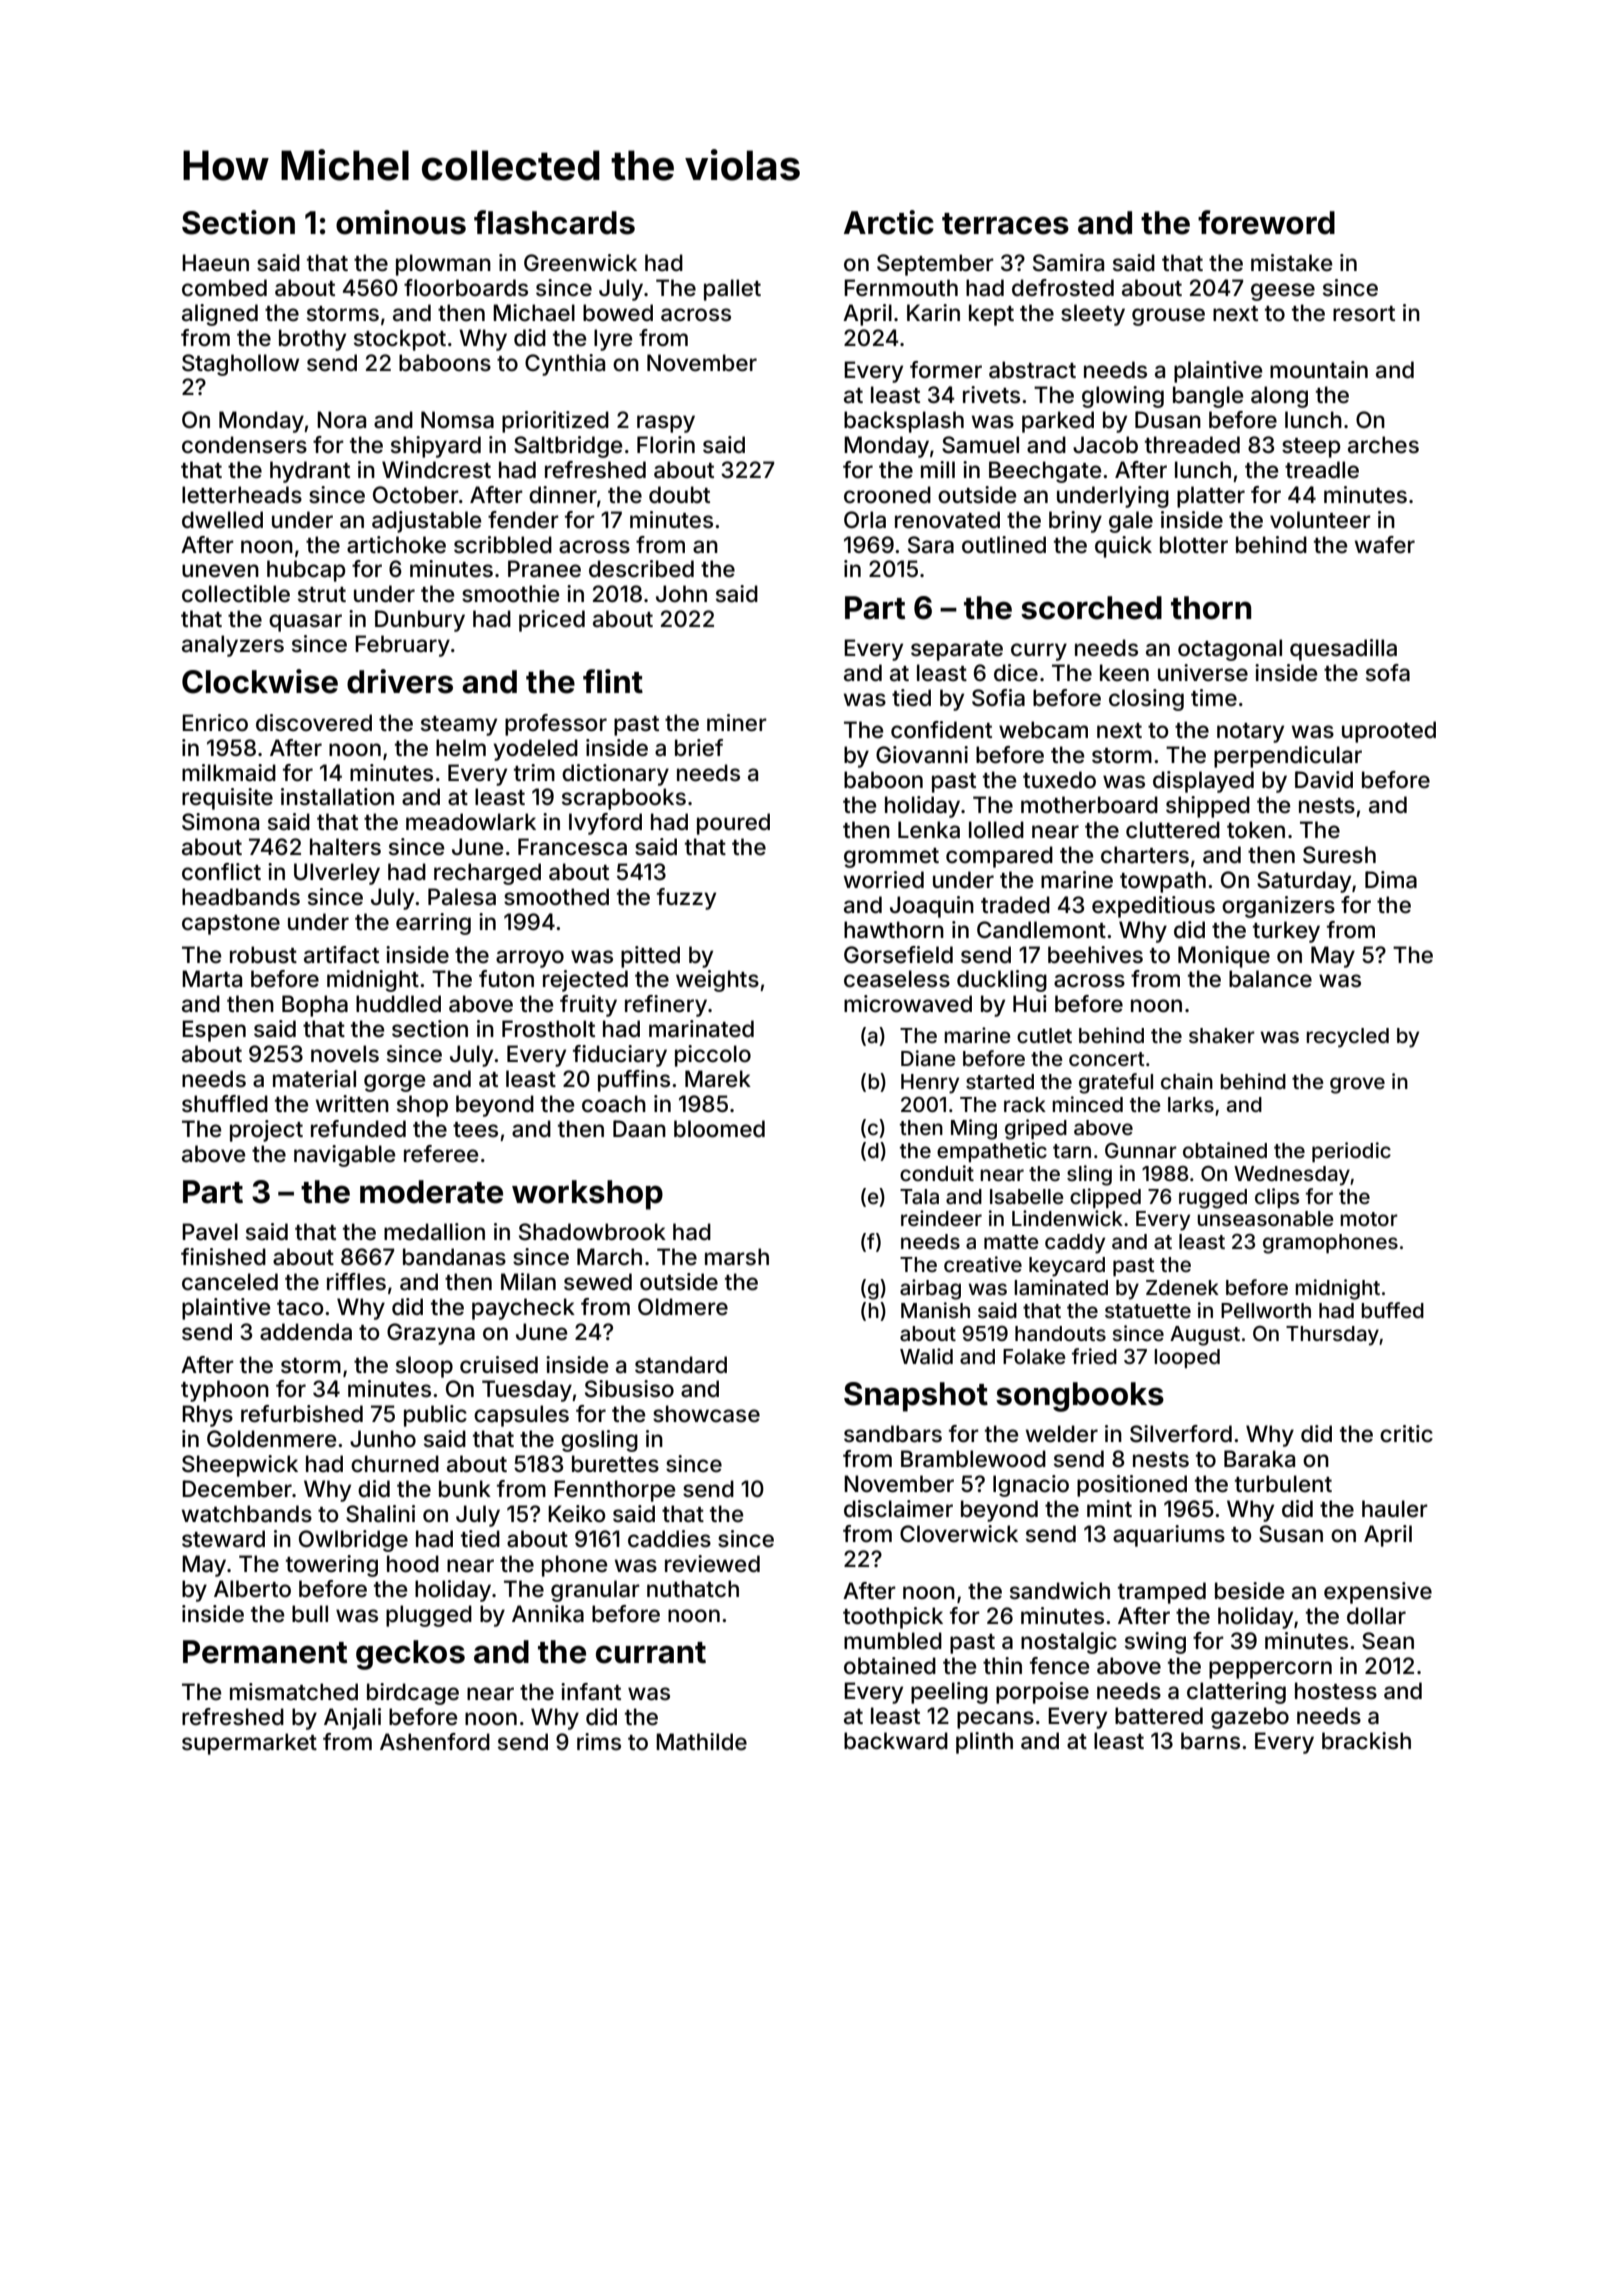  Describe the element at coordinates (938, 469) in the screenshot. I see `mill` at that location.
